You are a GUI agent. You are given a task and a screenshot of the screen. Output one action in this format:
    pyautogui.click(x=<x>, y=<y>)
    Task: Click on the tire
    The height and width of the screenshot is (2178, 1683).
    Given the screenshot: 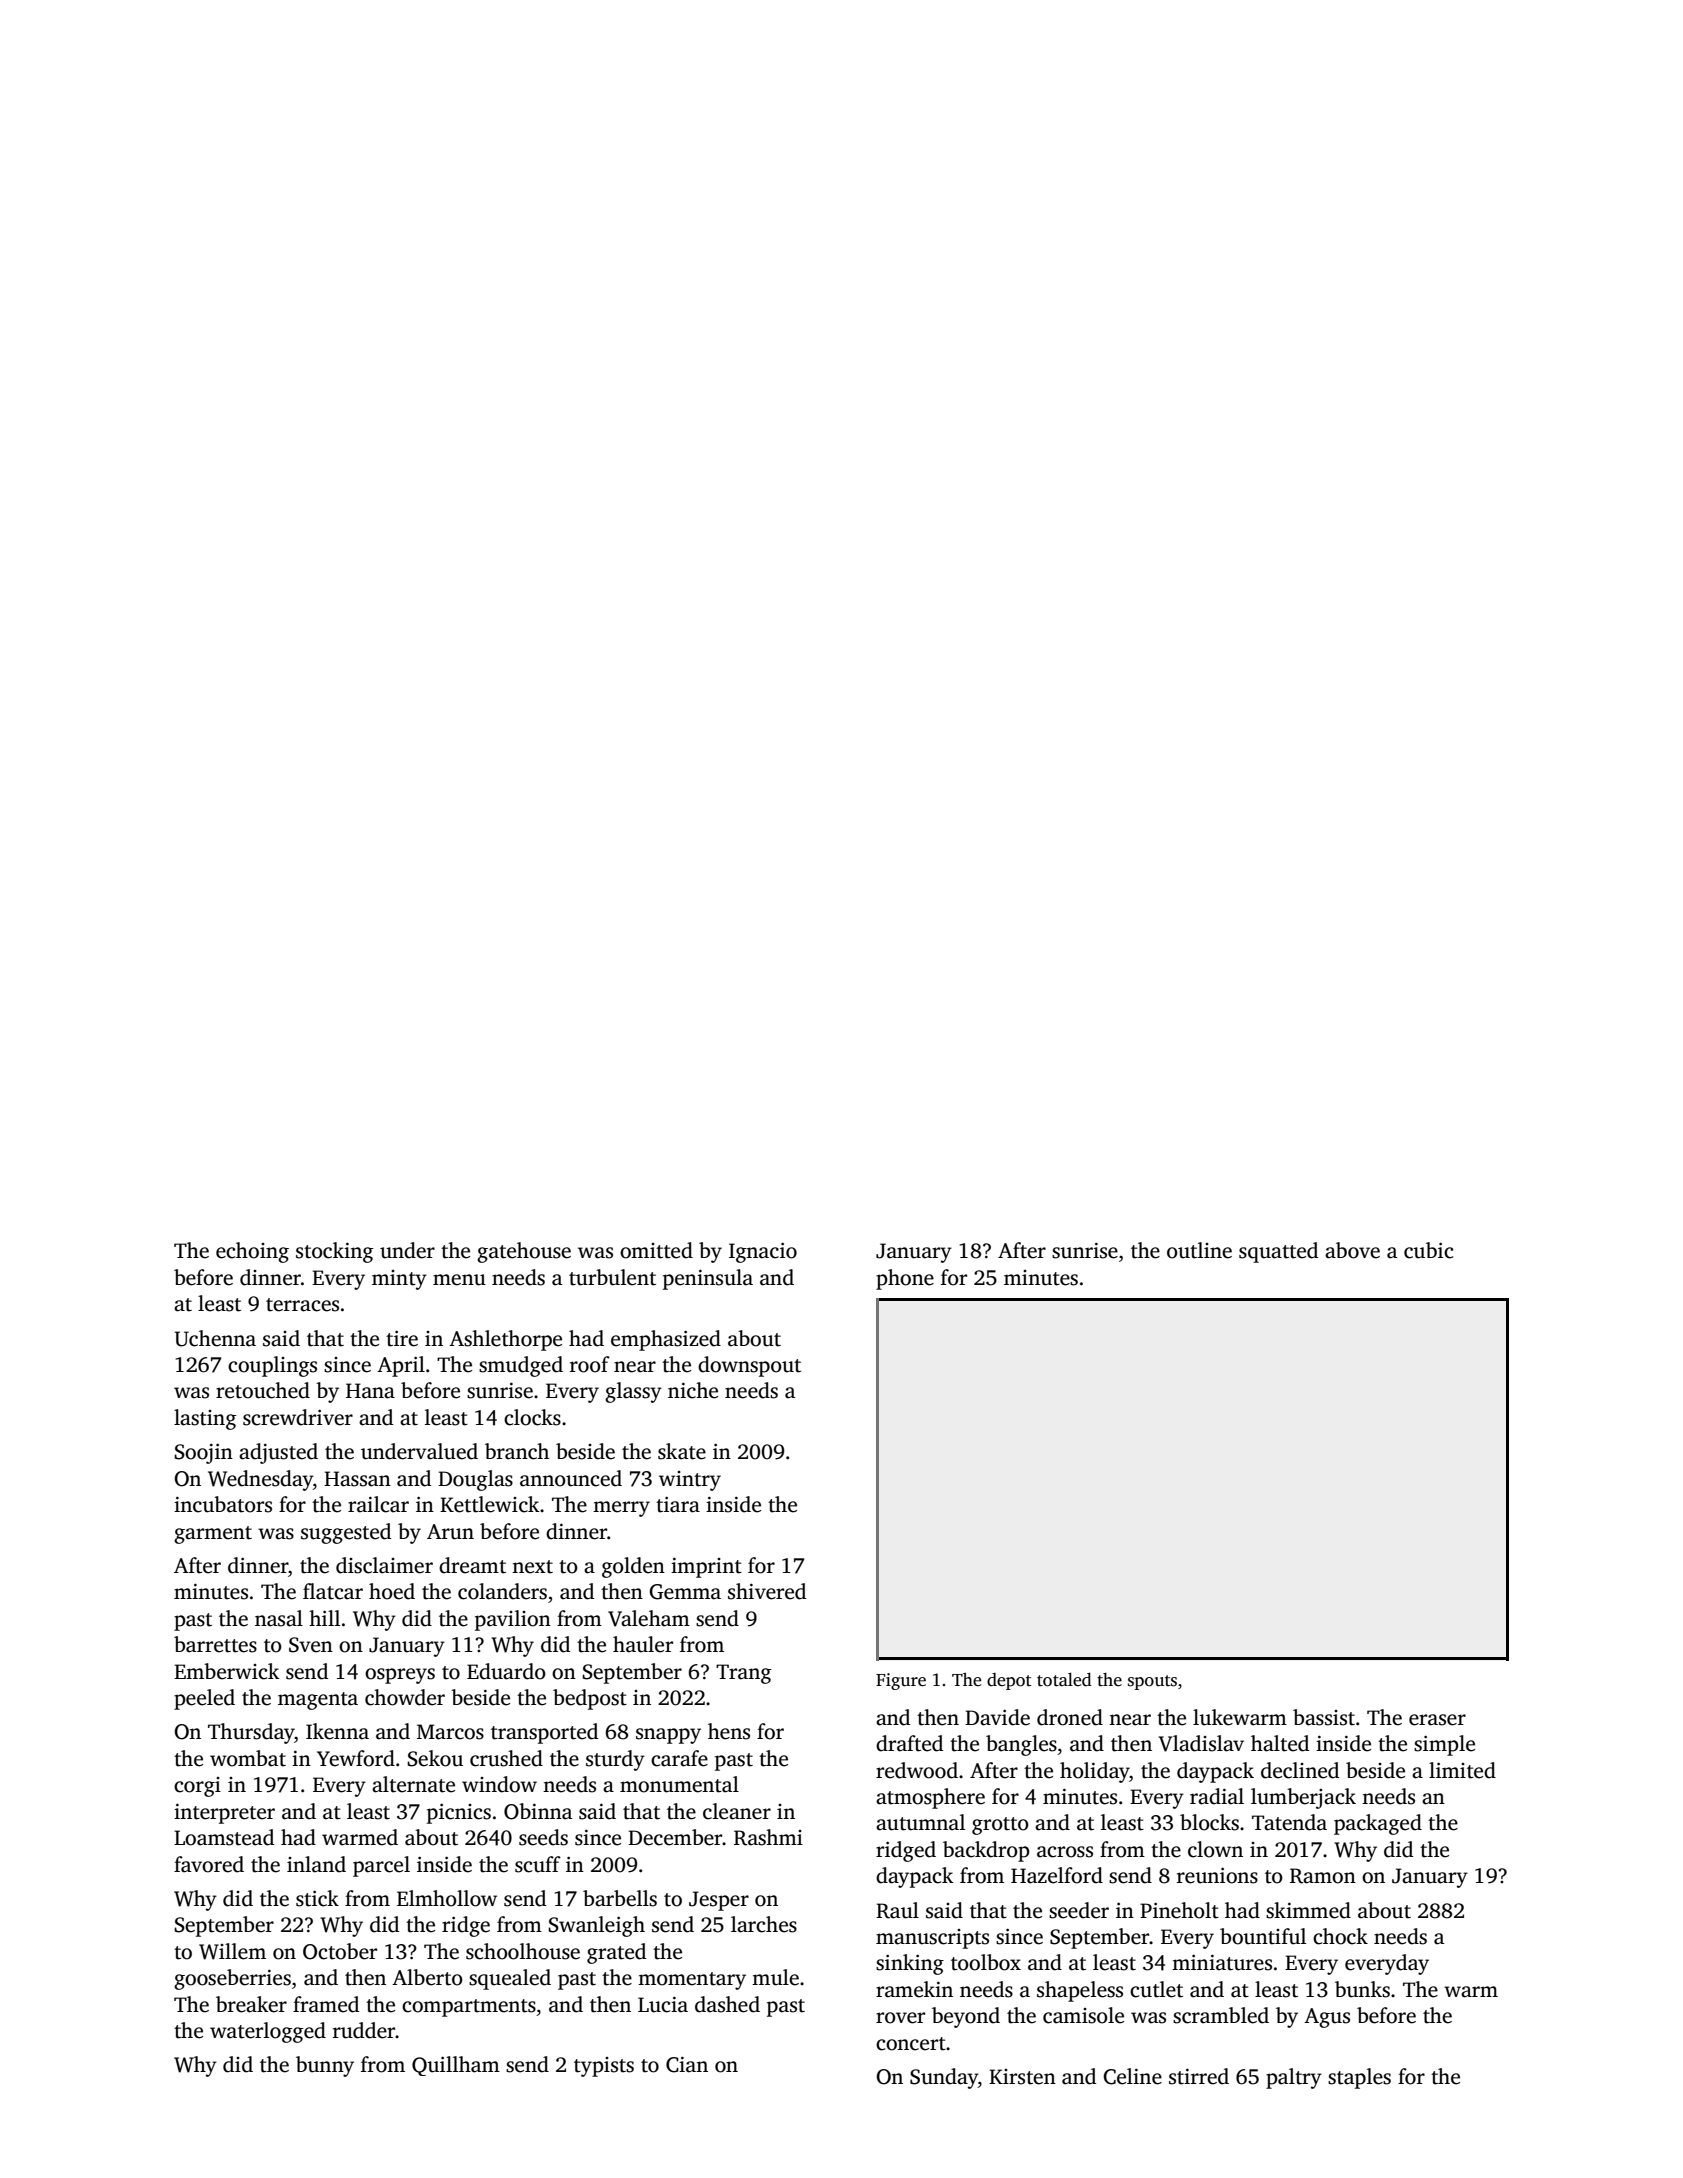 What is the action you would take?
    pyautogui.click(x=402, y=1339)
